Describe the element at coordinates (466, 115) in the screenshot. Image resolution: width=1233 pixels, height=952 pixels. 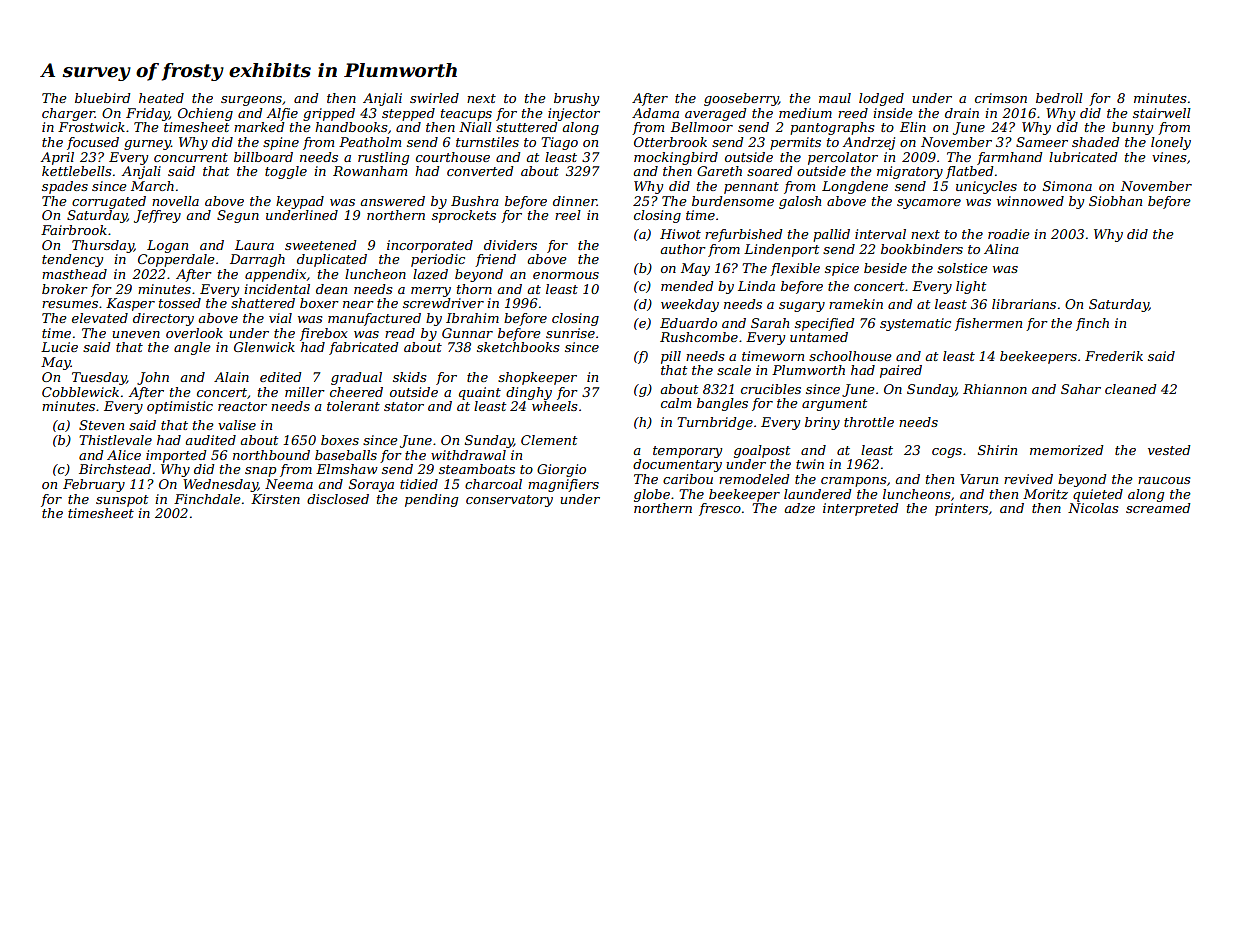
I see `teacups` at that location.
